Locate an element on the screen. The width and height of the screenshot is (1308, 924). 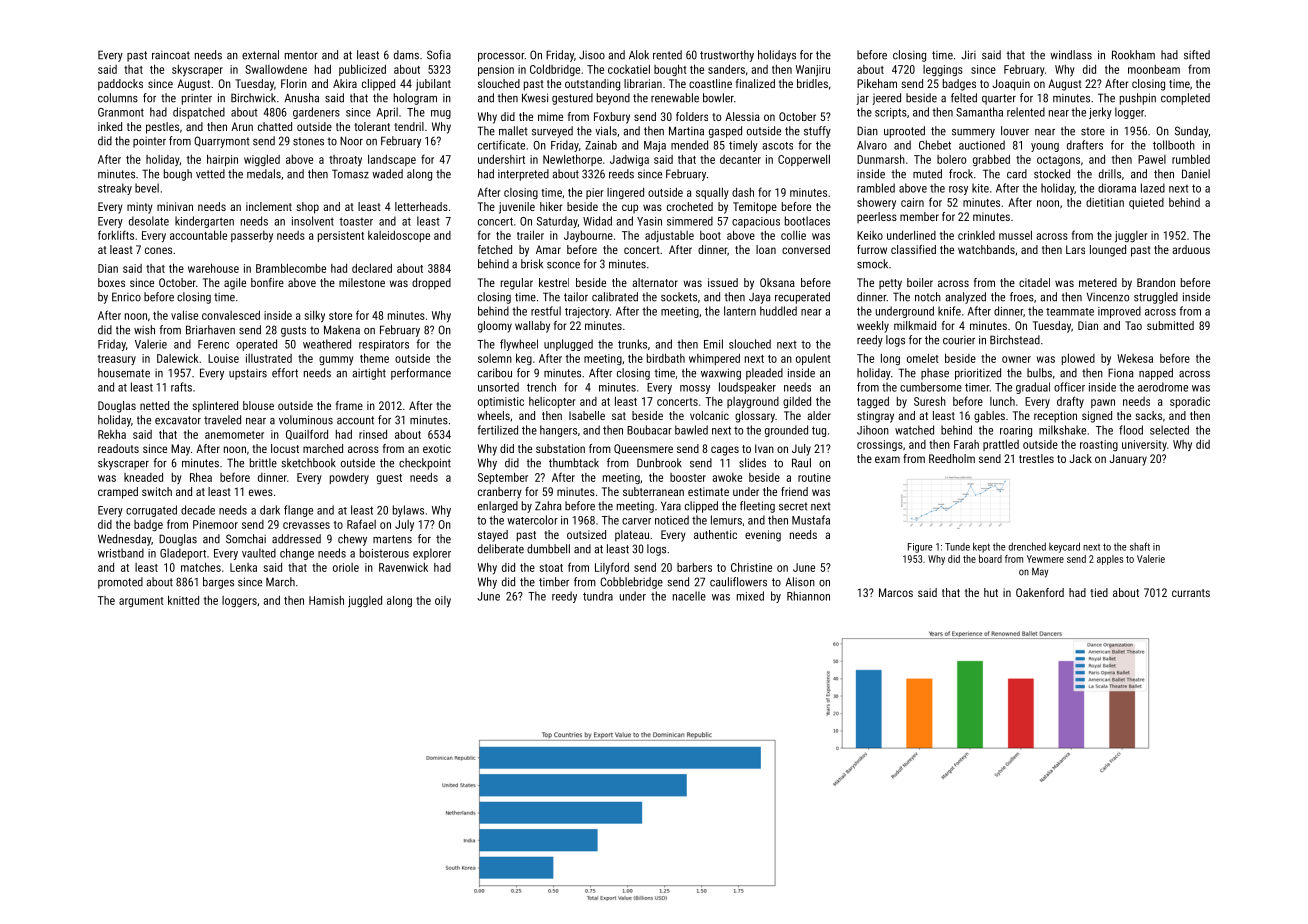
silky is located at coordinates (314, 316).
